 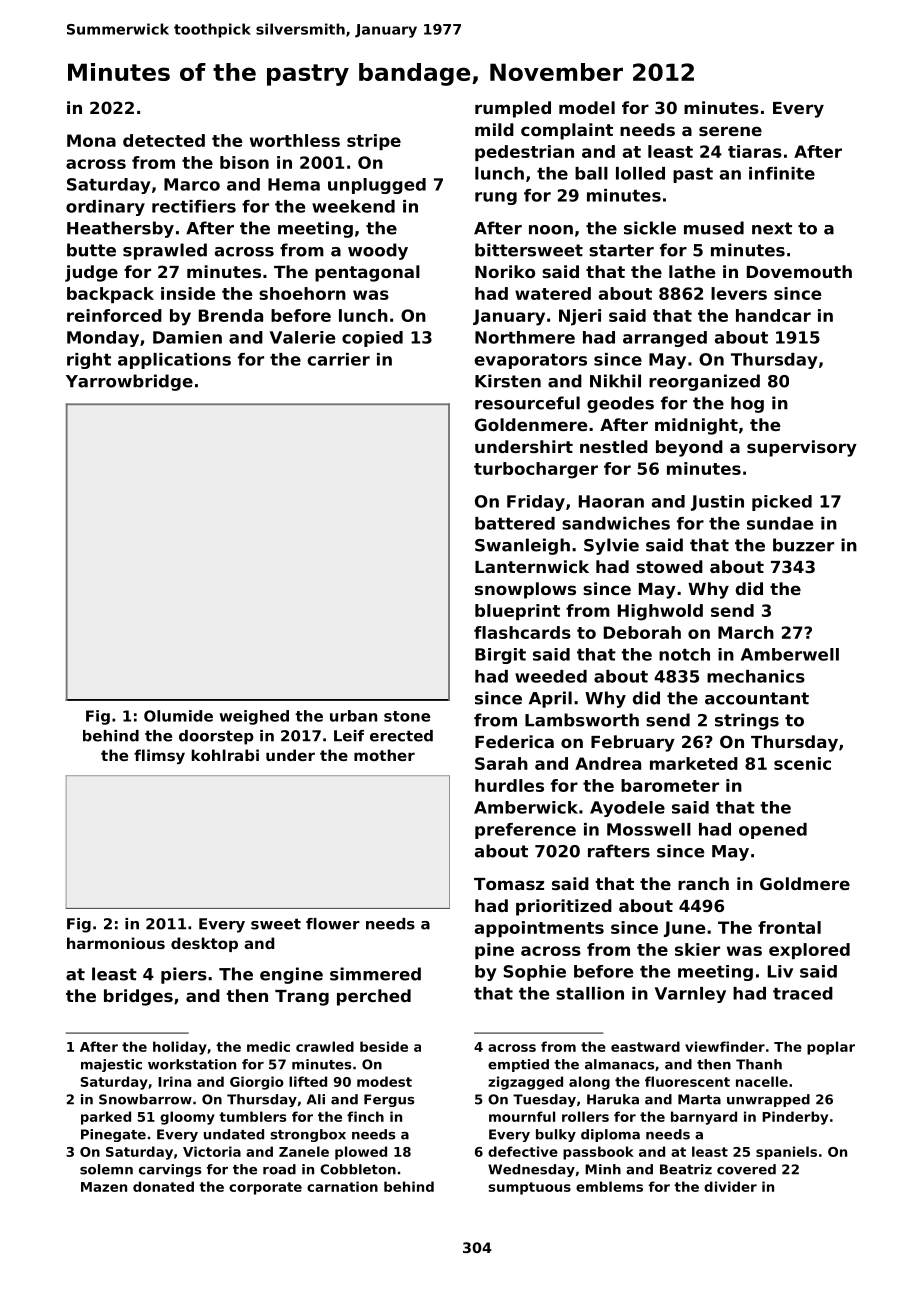 What do you see at coordinates (714, 228) in the document?
I see `mused` at bounding box center [714, 228].
